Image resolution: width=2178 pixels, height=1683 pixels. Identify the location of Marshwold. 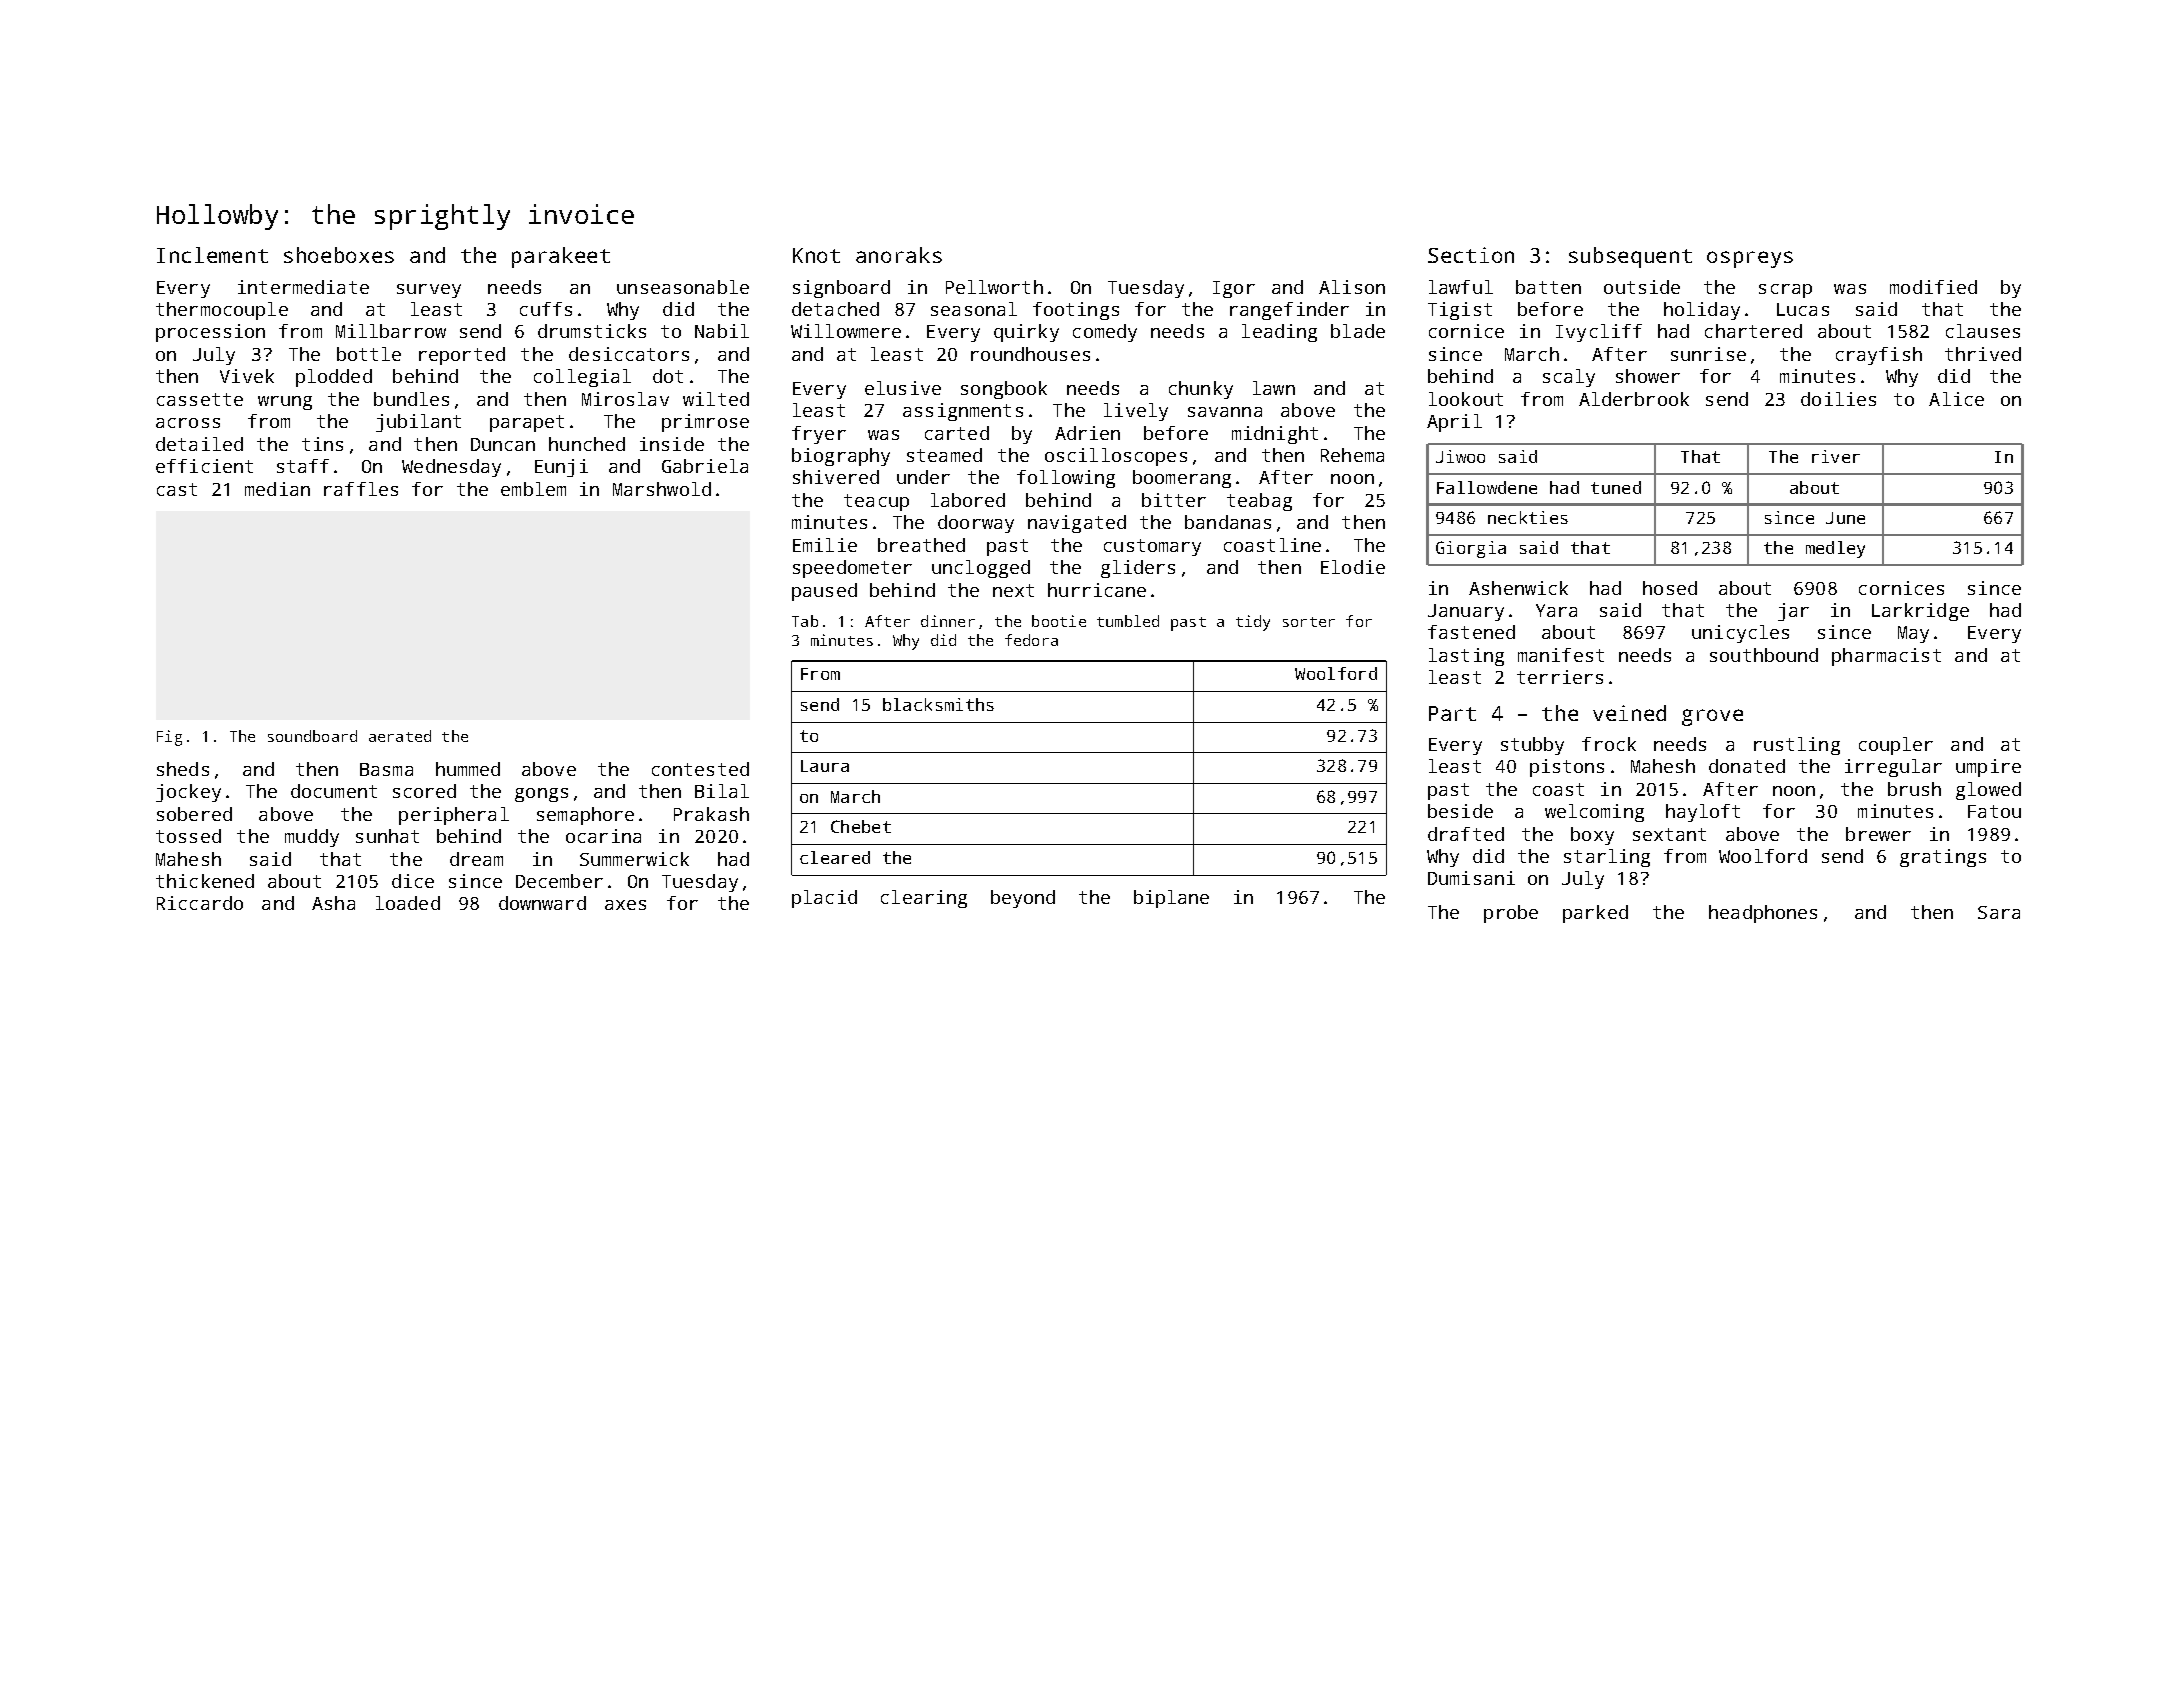
(662, 489).
